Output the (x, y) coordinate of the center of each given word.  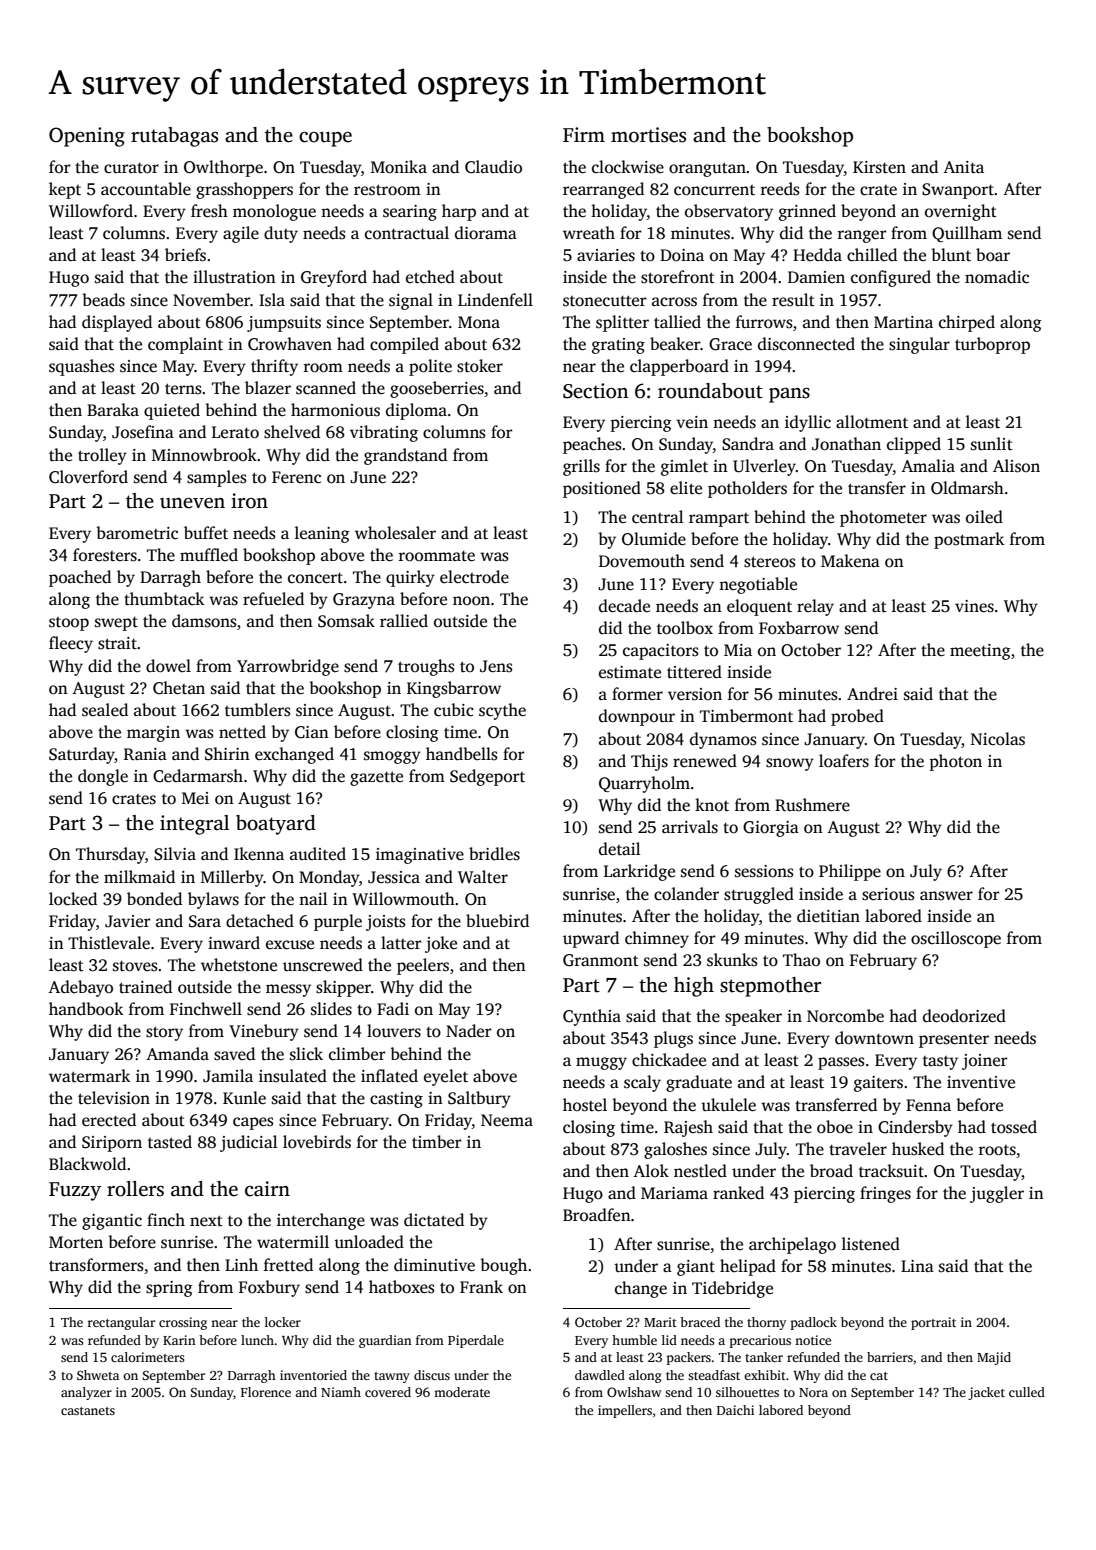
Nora (813, 1392)
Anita (963, 167)
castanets (88, 1411)
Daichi (735, 1410)
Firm (584, 134)
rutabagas (174, 137)
